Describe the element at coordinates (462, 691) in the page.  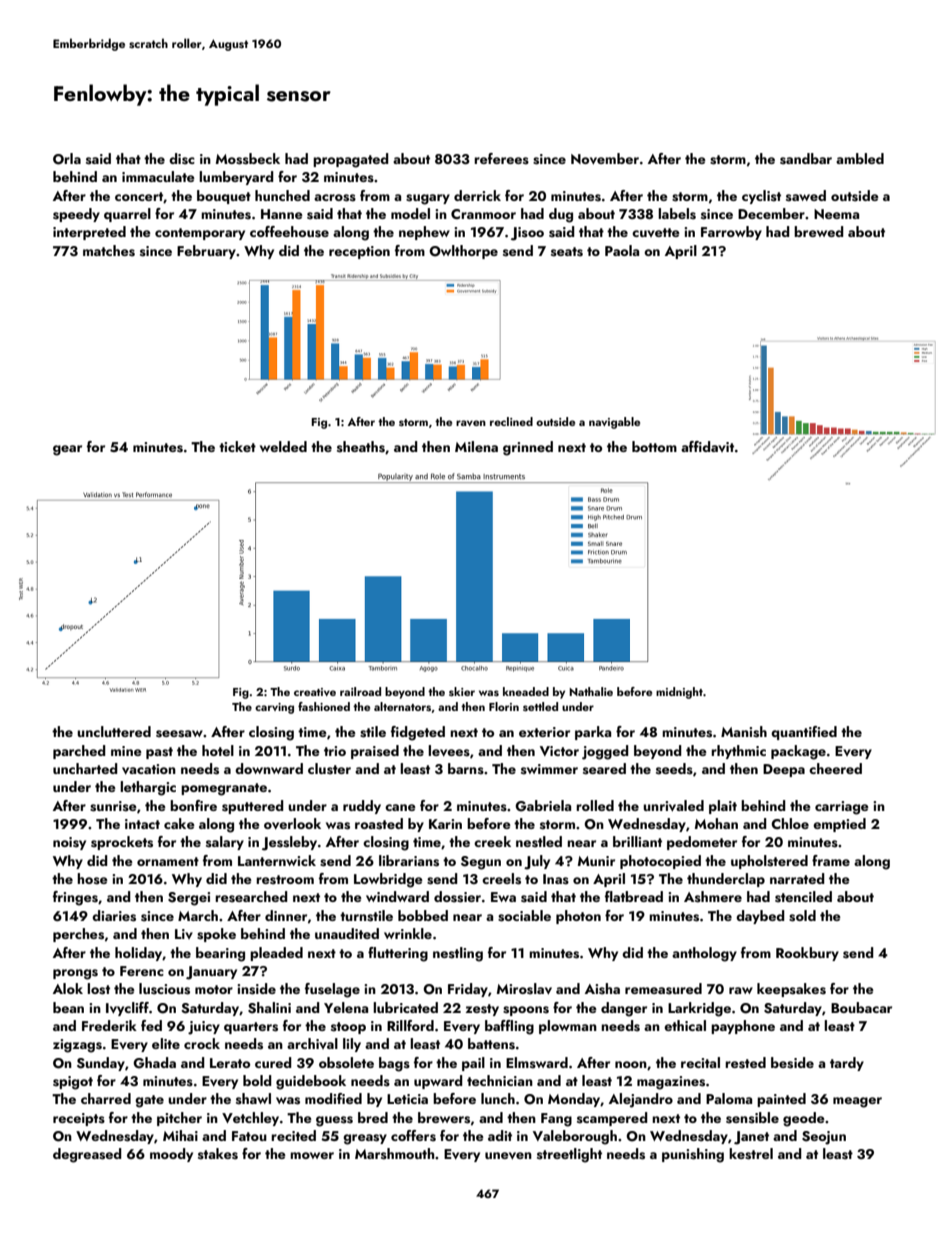
I see `skier` at that location.
